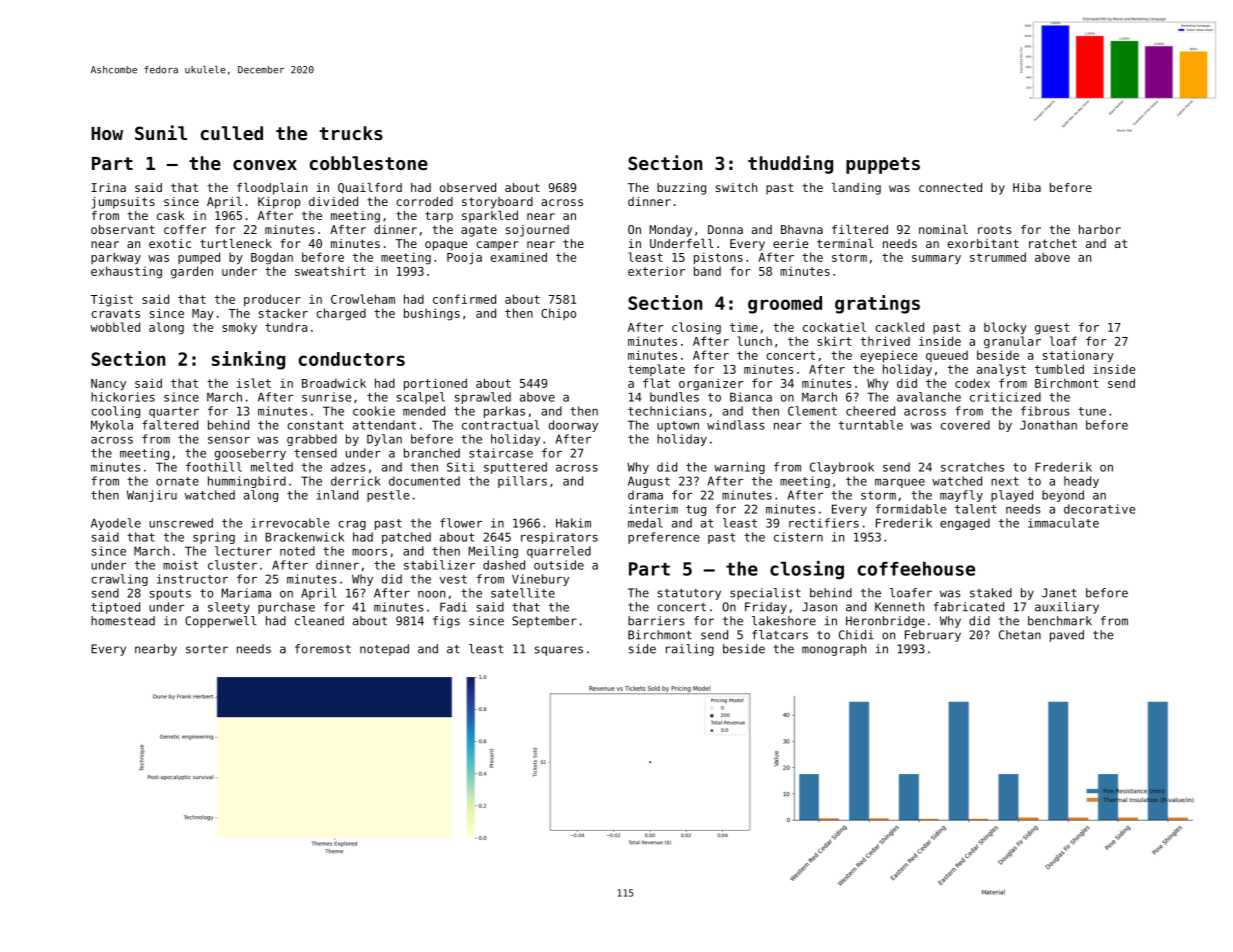  Describe the element at coordinates (1027, 187) in the screenshot. I see `Hiba` at that location.
